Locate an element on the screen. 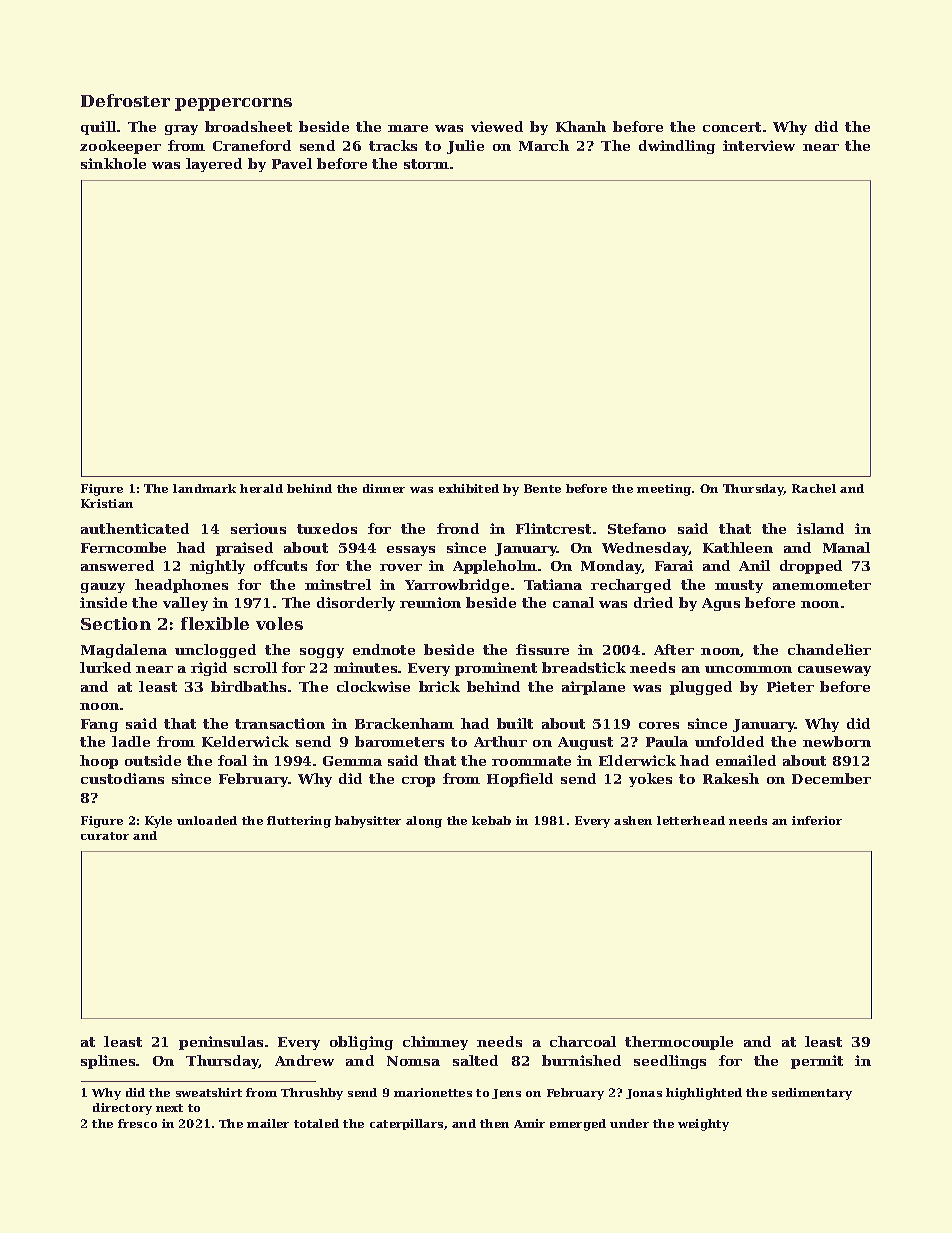  kebab is located at coordinates (491, 820).
